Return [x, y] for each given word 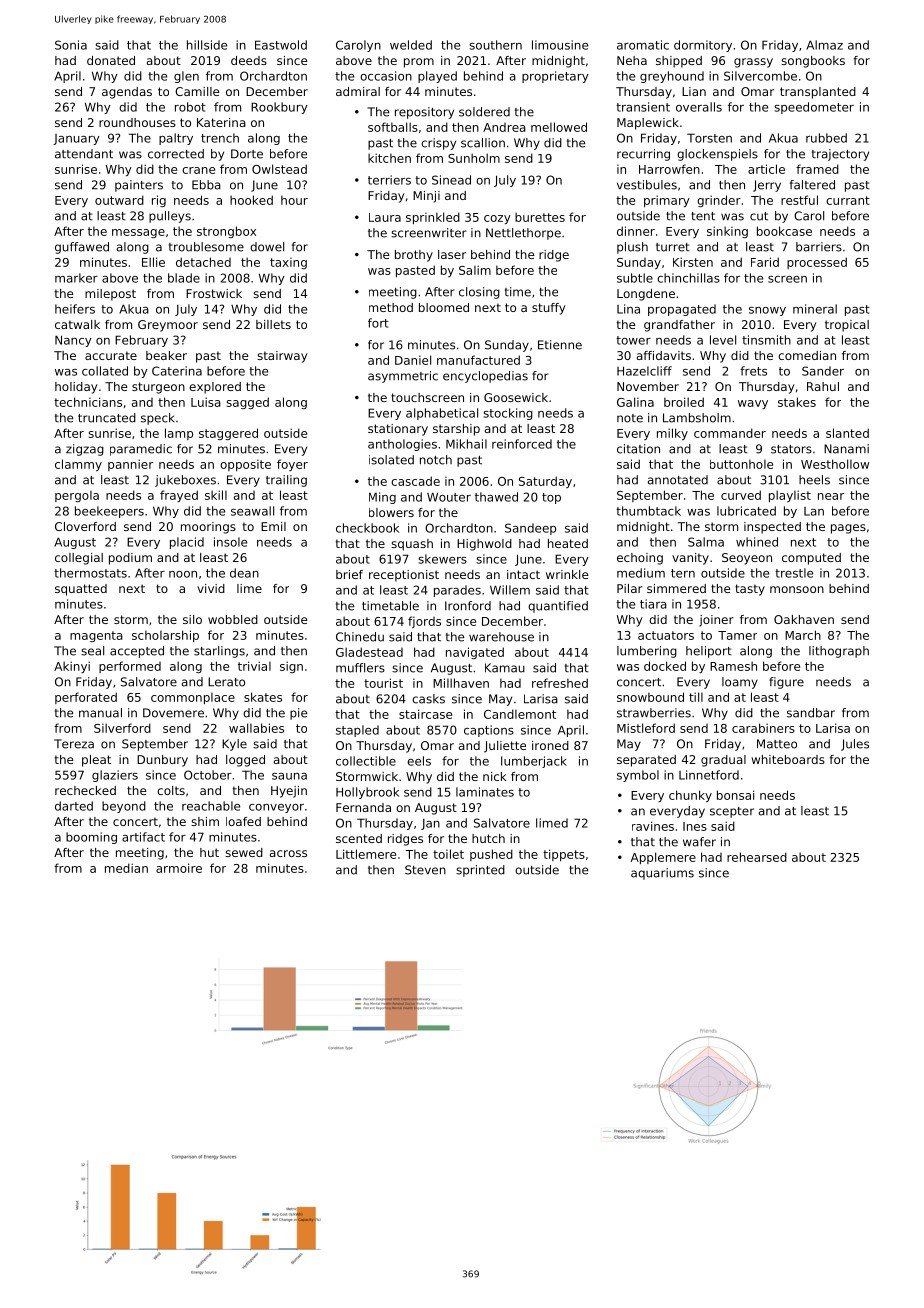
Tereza [74, 744]
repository [424, 113]
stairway [282, 357]
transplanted [818, 93]
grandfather [679, 326]
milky [672, 434]
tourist [383, 683]
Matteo [777, 744]
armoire [179, 868]
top [551, 498]
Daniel [413, 360]
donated [111, 60]
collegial [79, 559]
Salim [475, 270]
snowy [767, 311]
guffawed [82, 248]
